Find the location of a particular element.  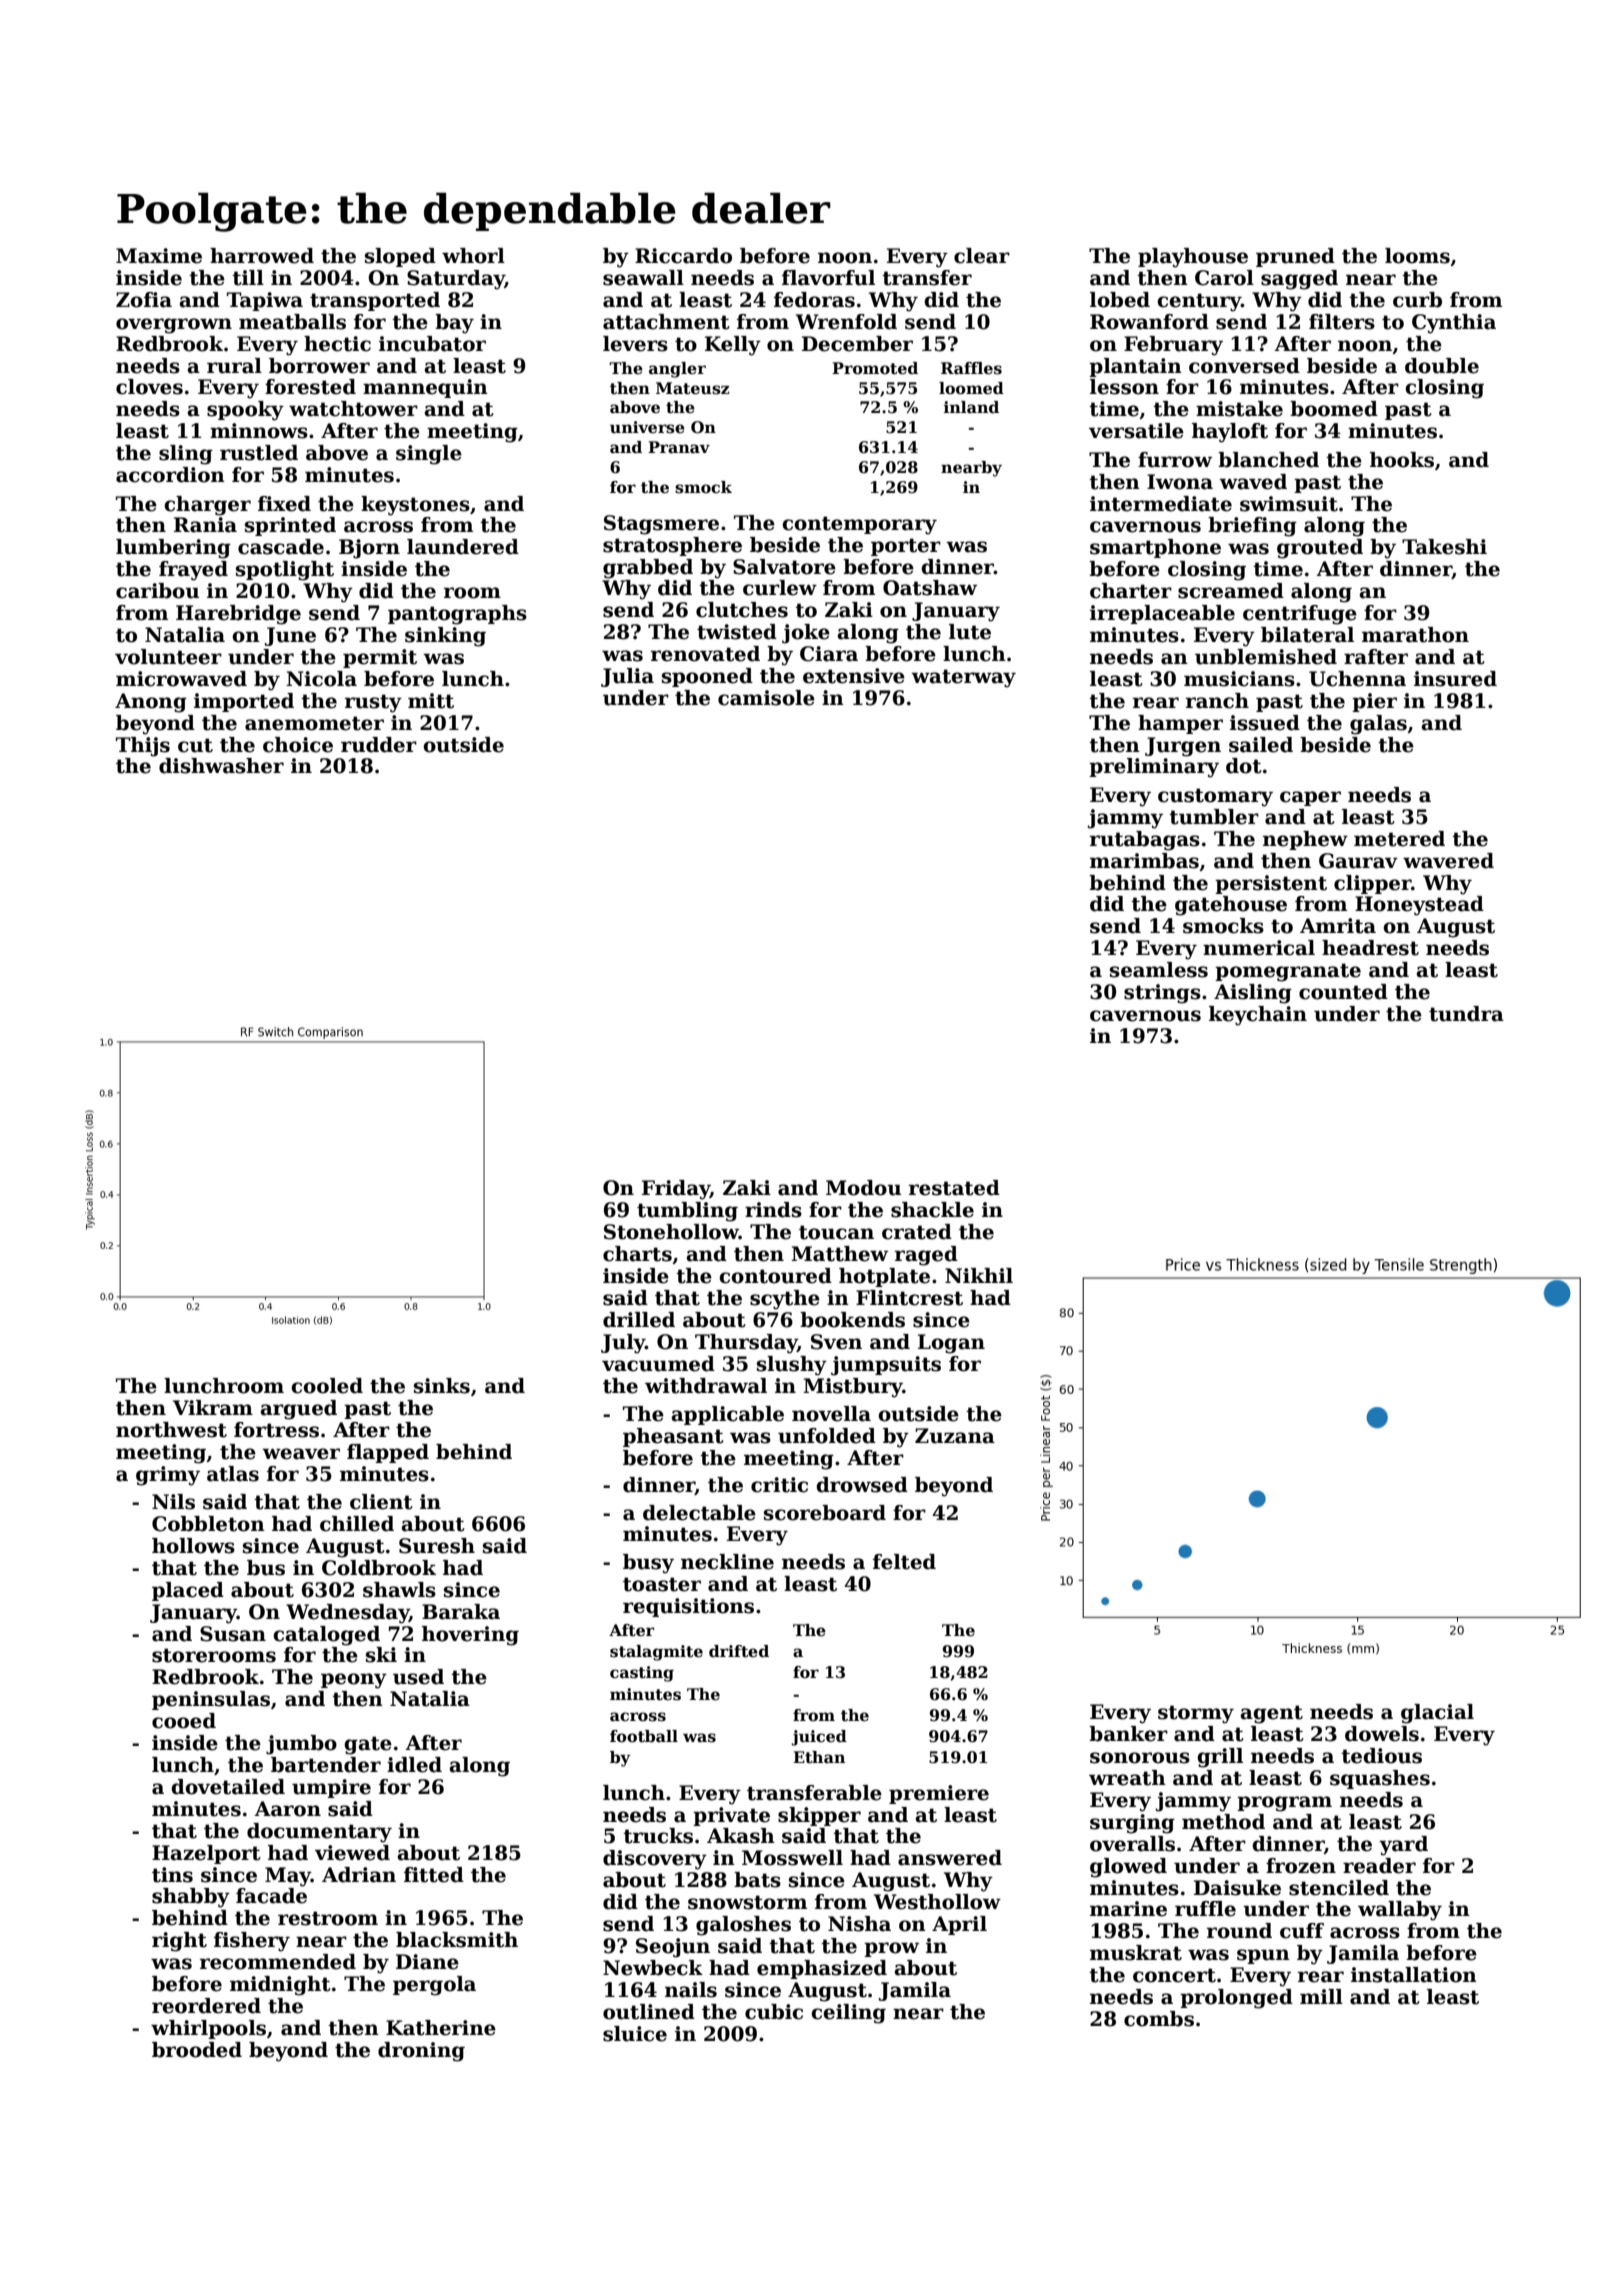

cooled is located at coordinates (327, 1386).
